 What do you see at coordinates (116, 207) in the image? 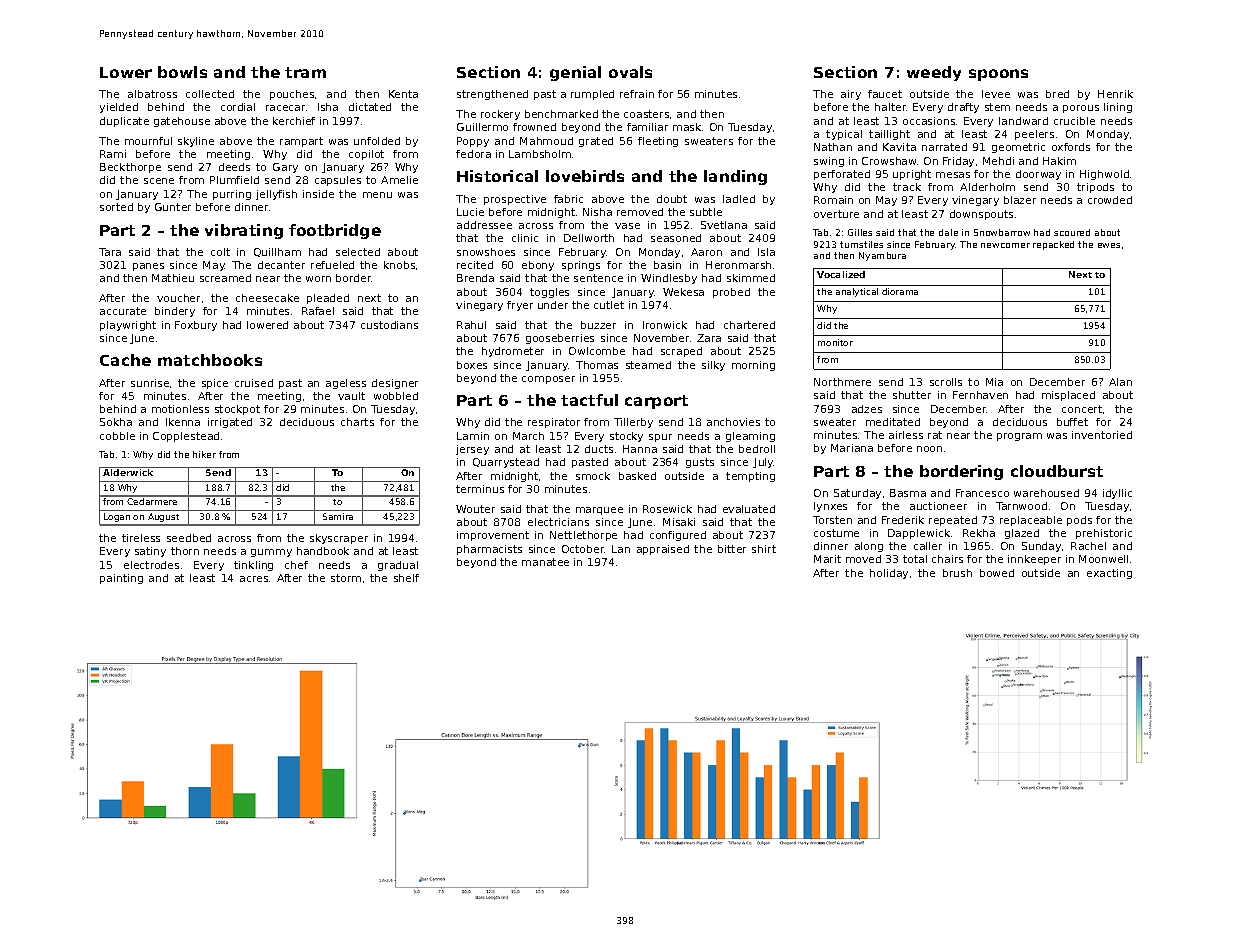
I see `sorted` at bounding box center [116, 207].
